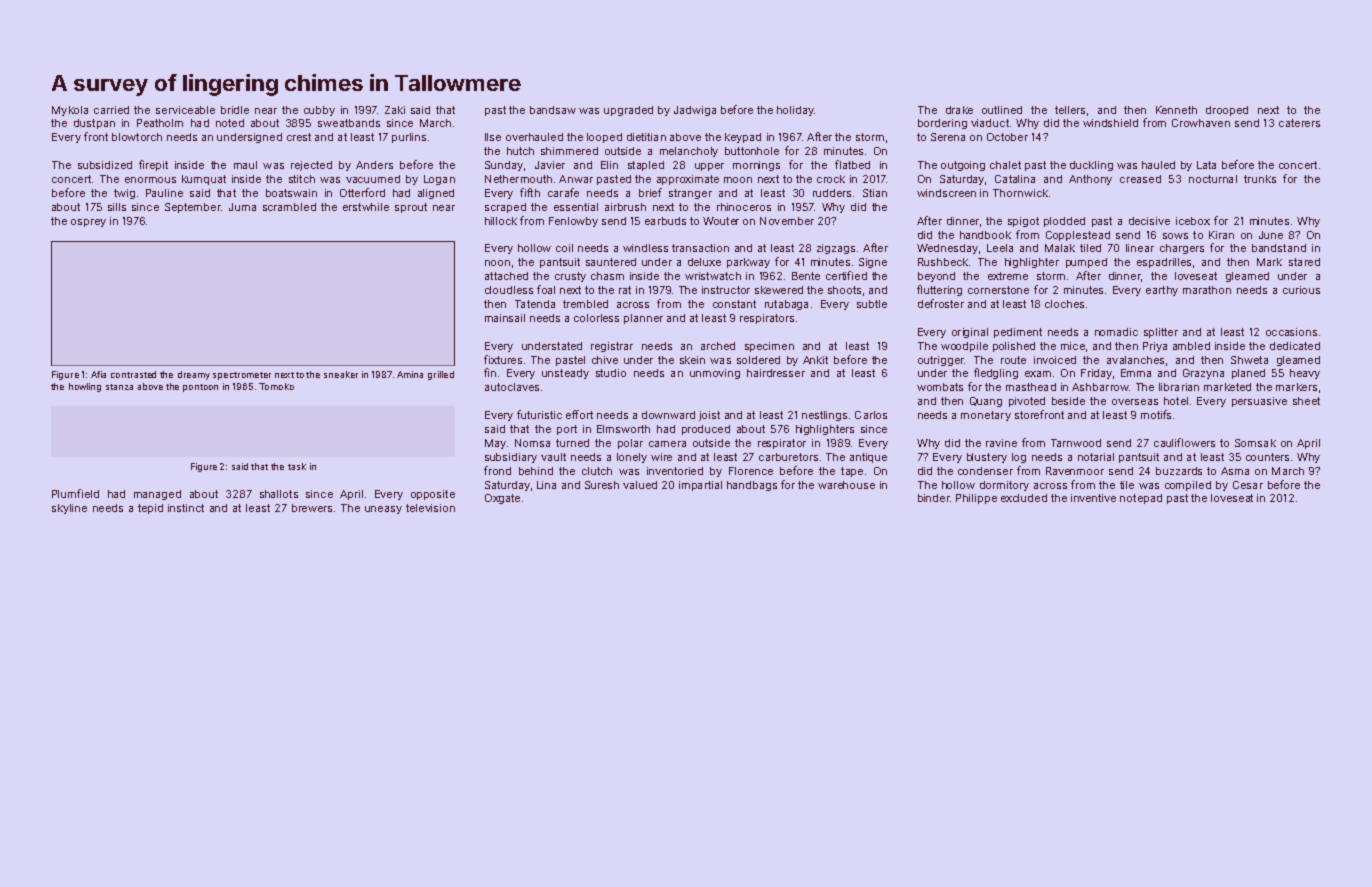 This screenshot has width=1372, height=887. Describe the element at coordinates (94, 124) in the screenshot. I see `dustpan` at that location.
